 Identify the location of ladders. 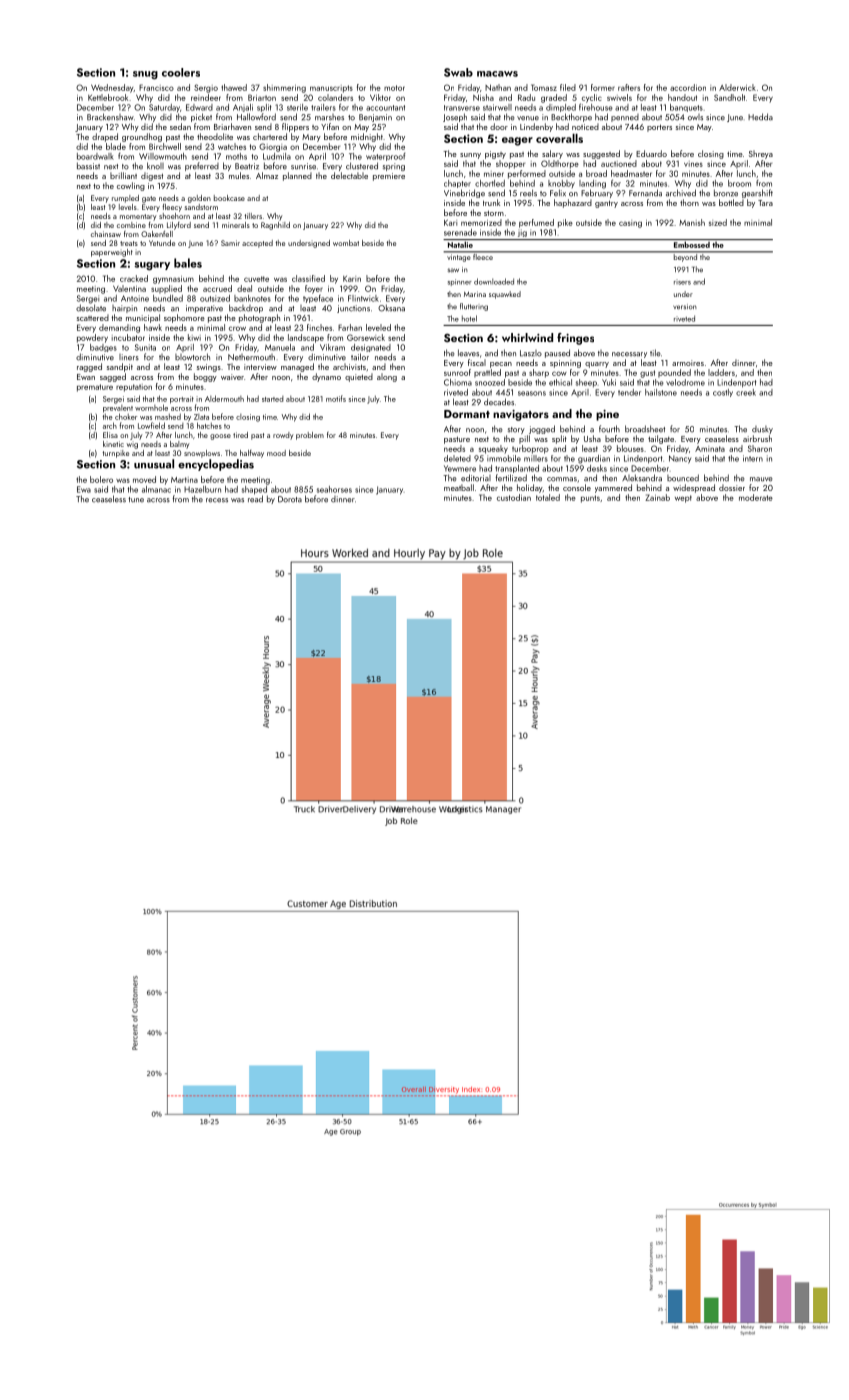
(721, 372).
